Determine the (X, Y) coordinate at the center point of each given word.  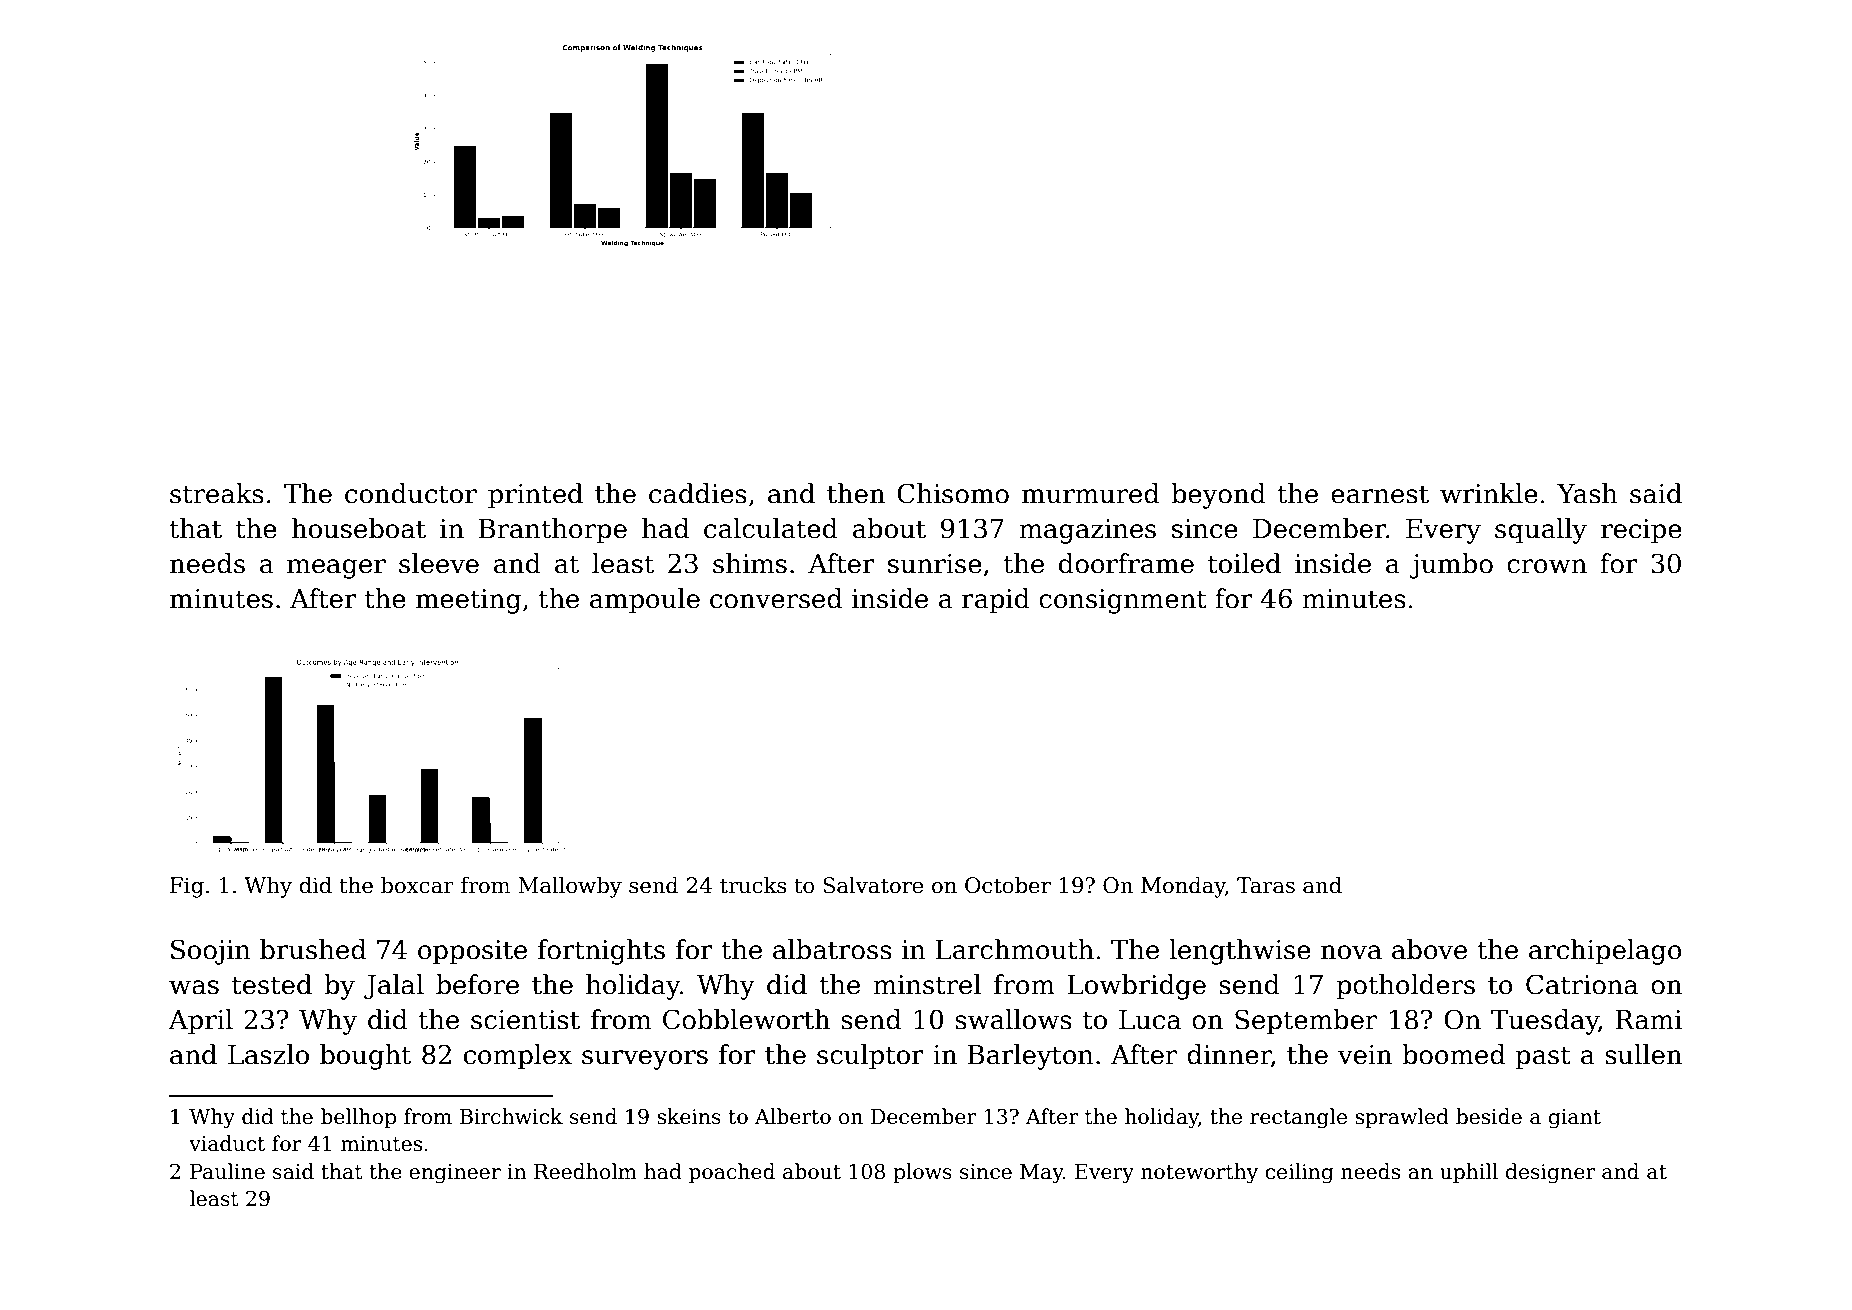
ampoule (645, 601)
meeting (468, 601)
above (1429, 949)
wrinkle (1489, 493)
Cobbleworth (746, 1019)
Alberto (793, 1116)
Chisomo (953, 493)
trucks (753, 885)
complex (518, 1057)
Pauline (227, 1171)
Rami (1648, 1020)
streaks (217, 493)
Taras (1266, 885)
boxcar (417, 885)
